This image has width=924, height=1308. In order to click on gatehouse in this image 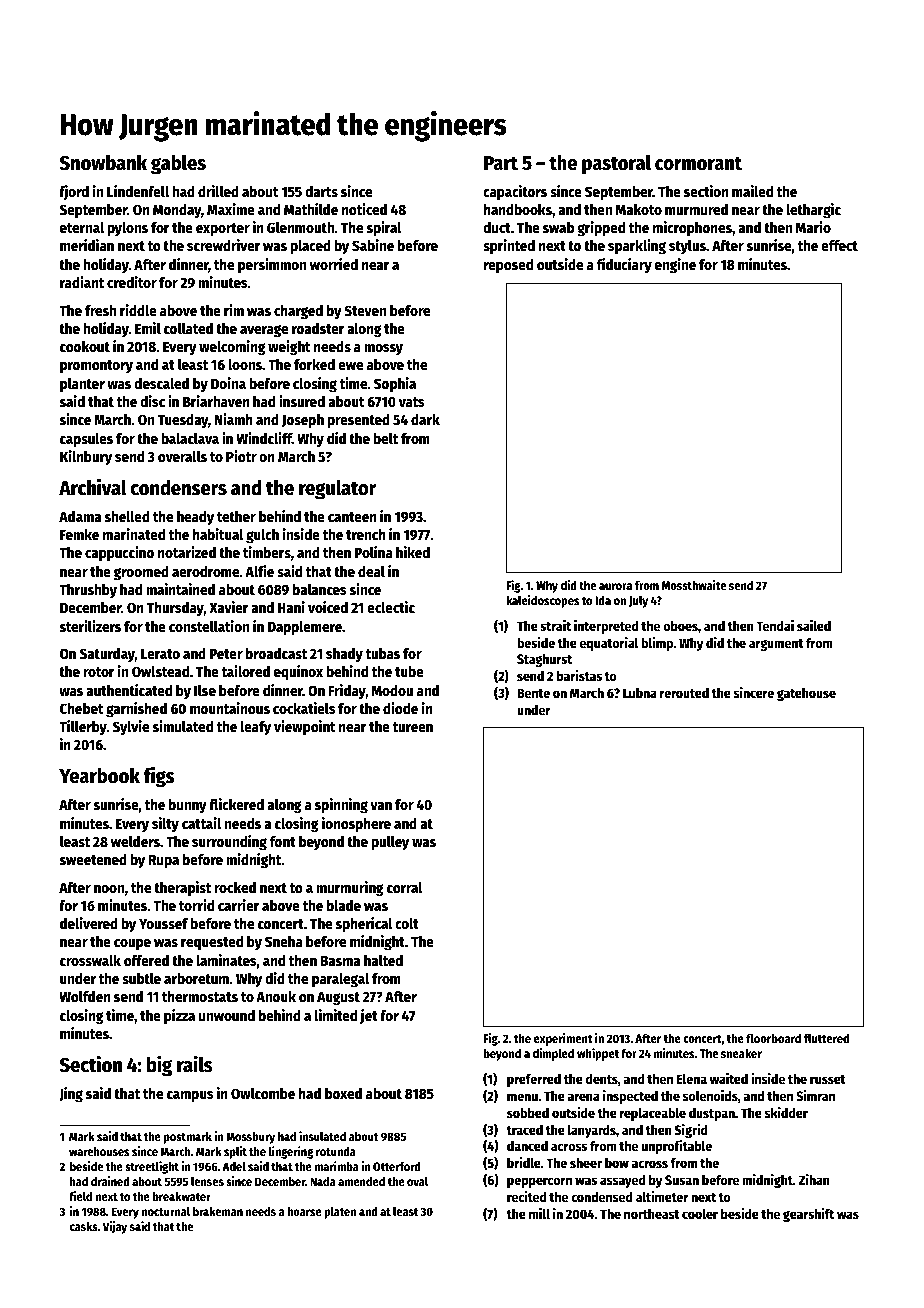, I will do `click(806, 694)`.
